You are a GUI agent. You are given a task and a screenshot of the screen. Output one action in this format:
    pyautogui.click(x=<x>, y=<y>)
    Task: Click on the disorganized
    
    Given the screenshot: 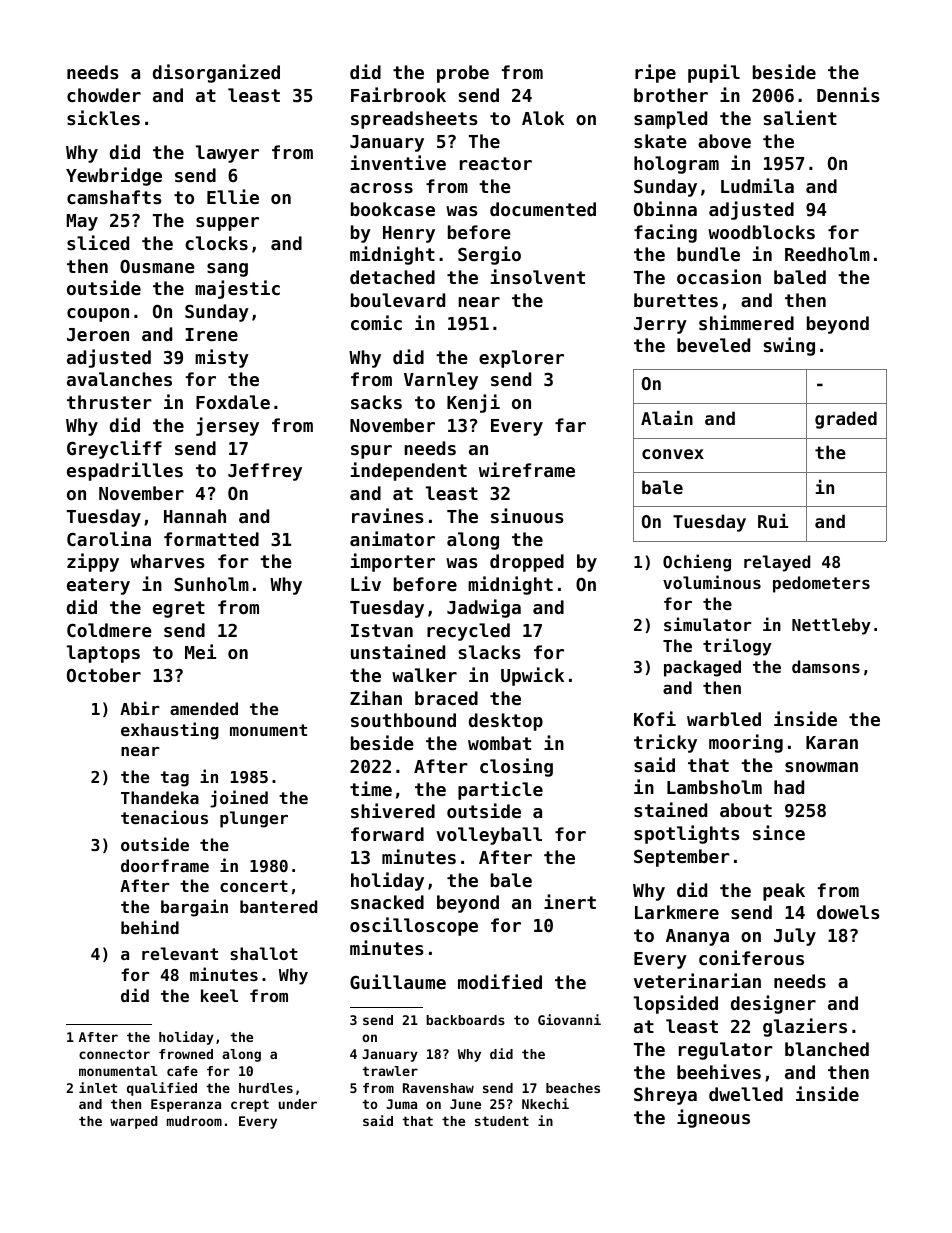 What is the action you would take?
    pyautogui.click(x=216, y=73)
